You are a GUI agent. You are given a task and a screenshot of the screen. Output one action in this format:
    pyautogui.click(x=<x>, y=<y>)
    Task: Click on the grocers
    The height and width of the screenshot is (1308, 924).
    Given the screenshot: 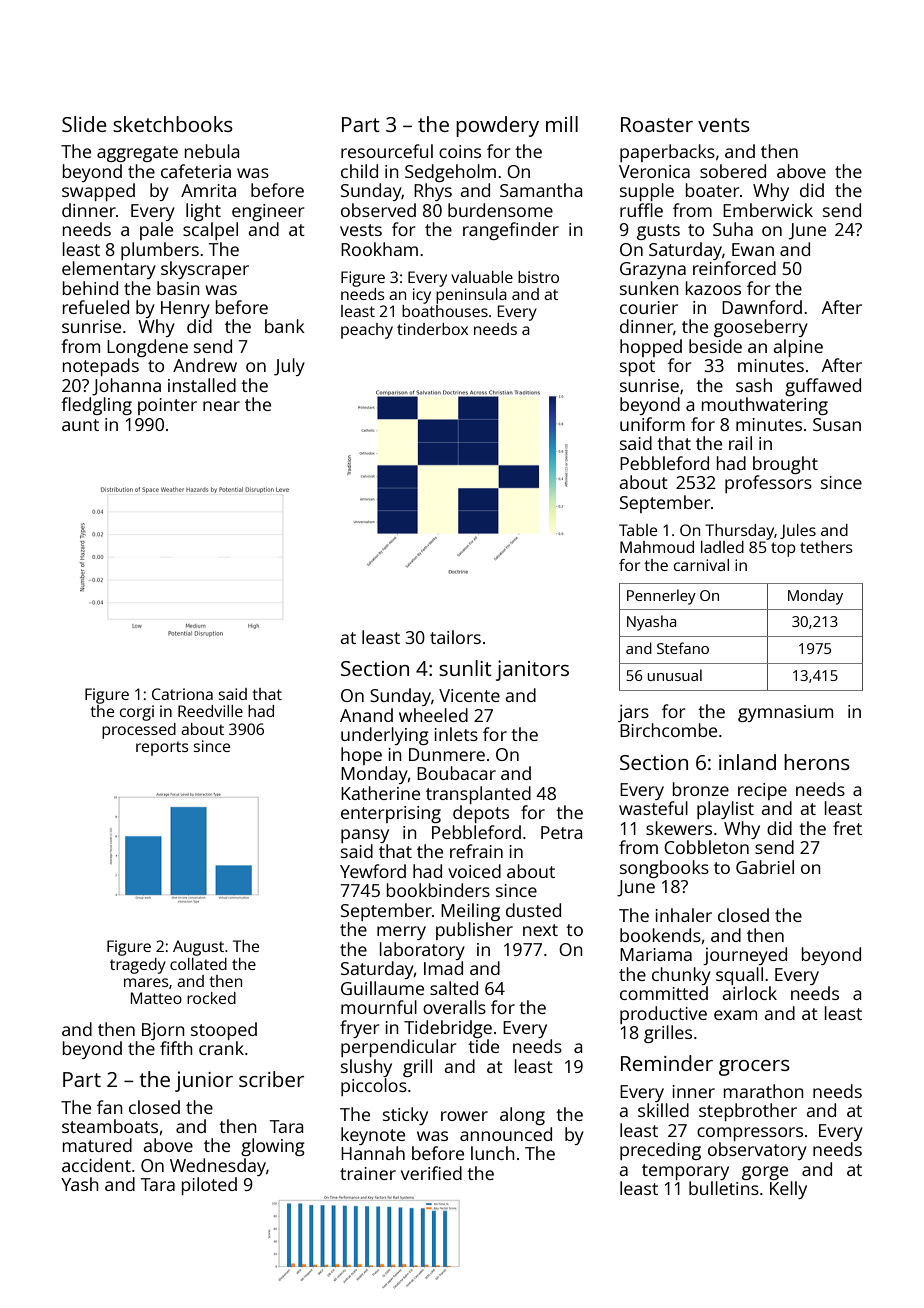 What is the action you would take?
    pyautogui.click(x=754, y=1068)
